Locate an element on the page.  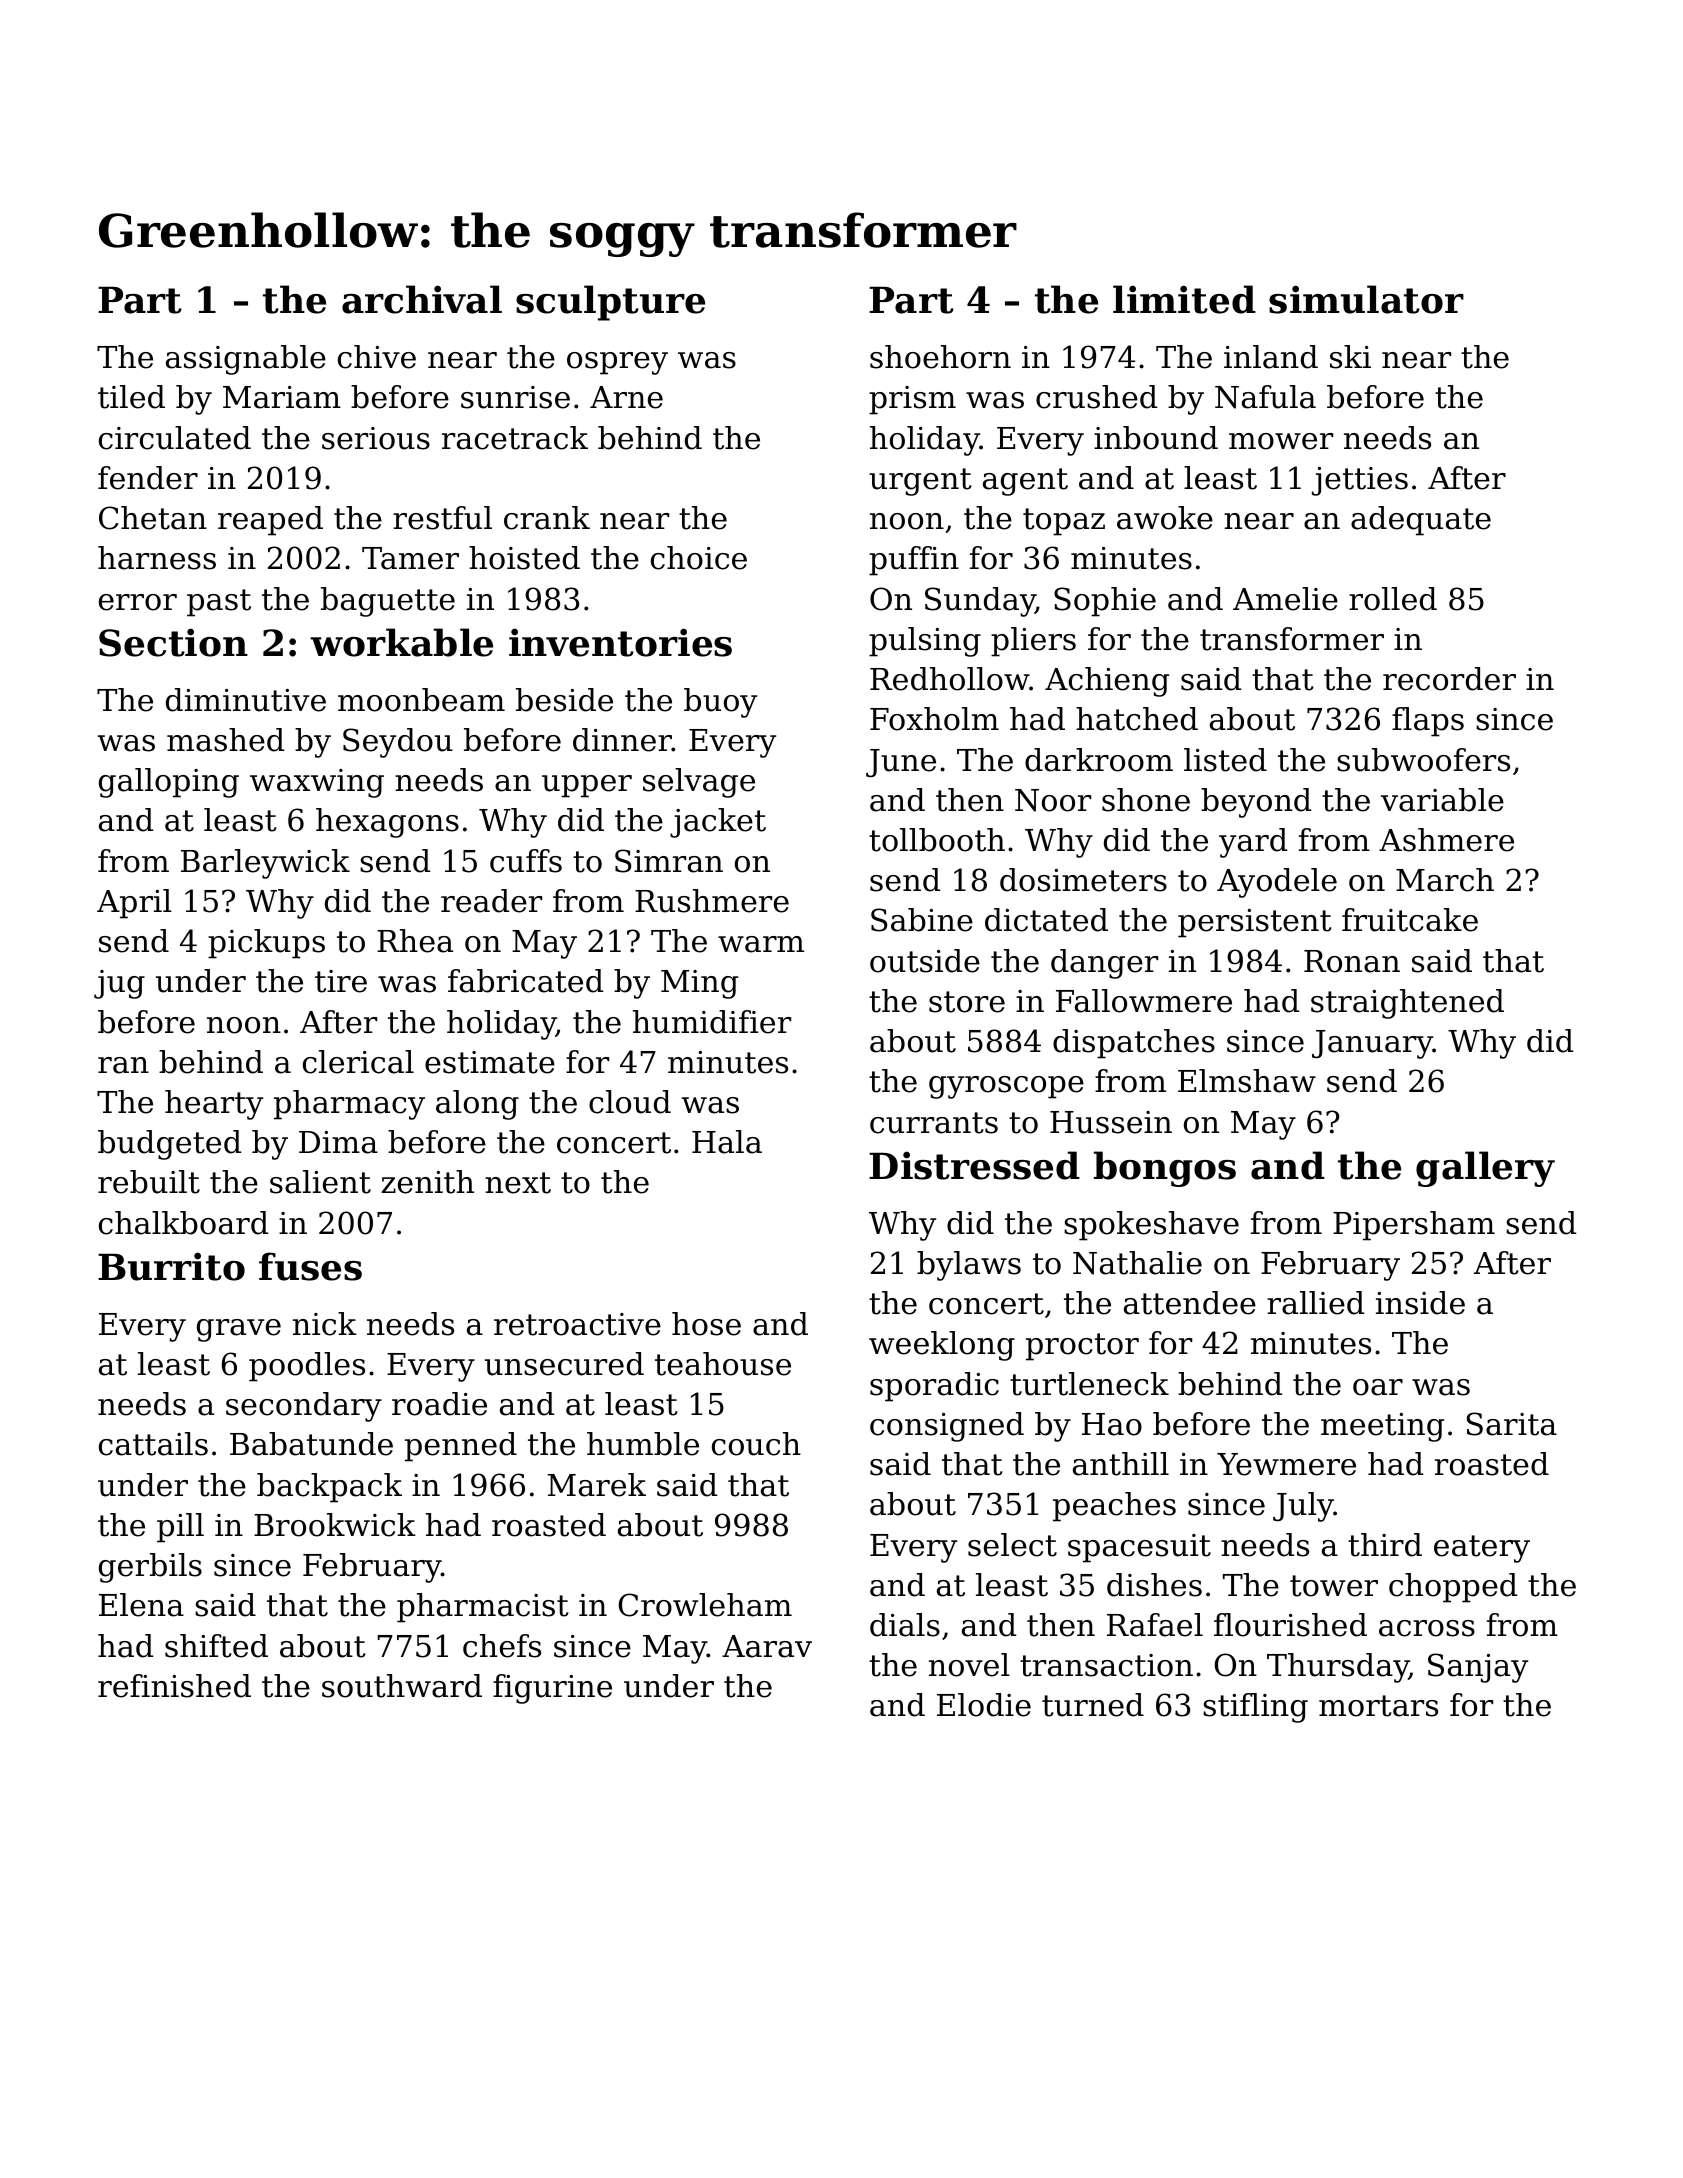
archival is located at coordinates (422, 299).
